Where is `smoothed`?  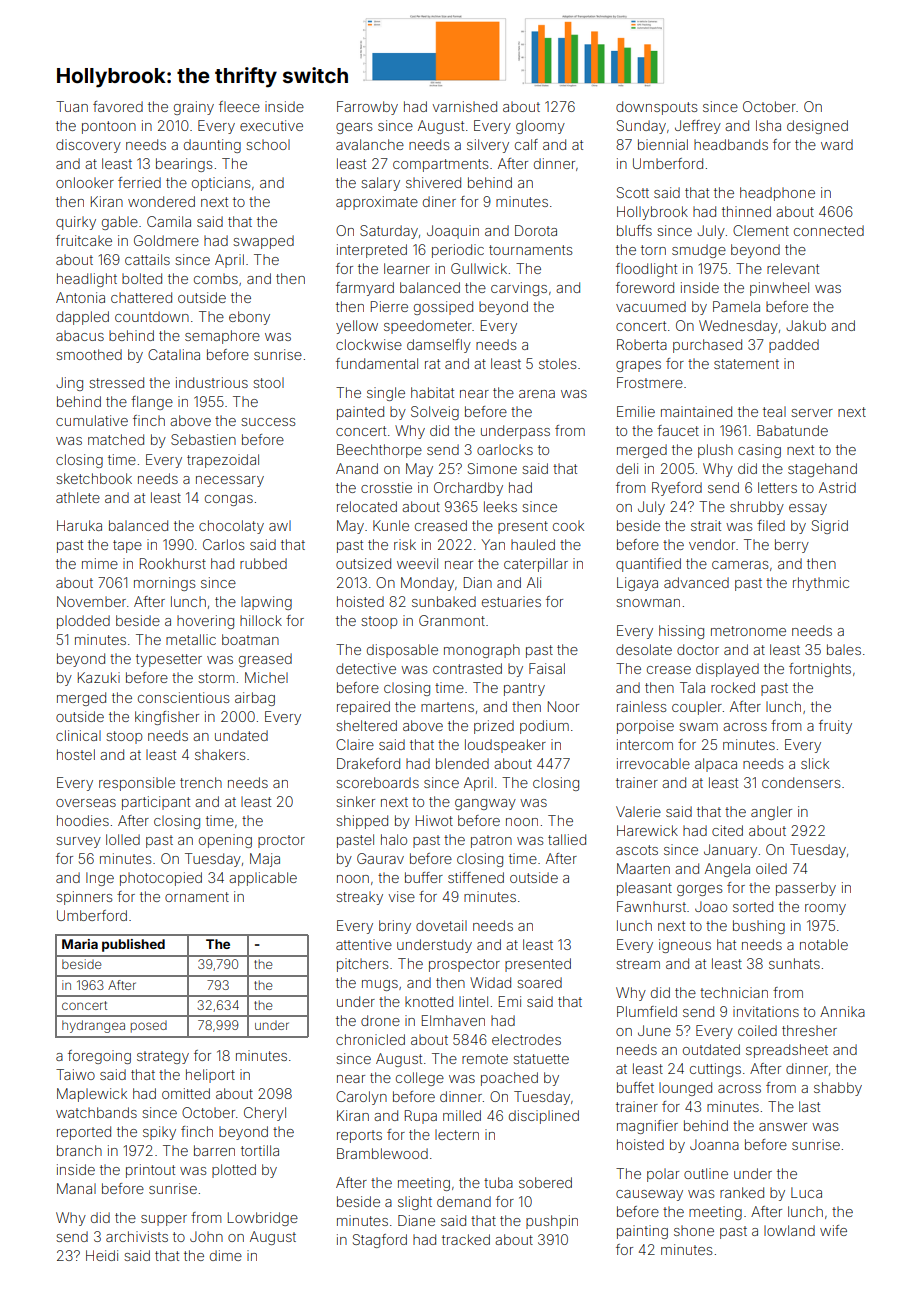
smoothed is located at coordinates (89, 354).
